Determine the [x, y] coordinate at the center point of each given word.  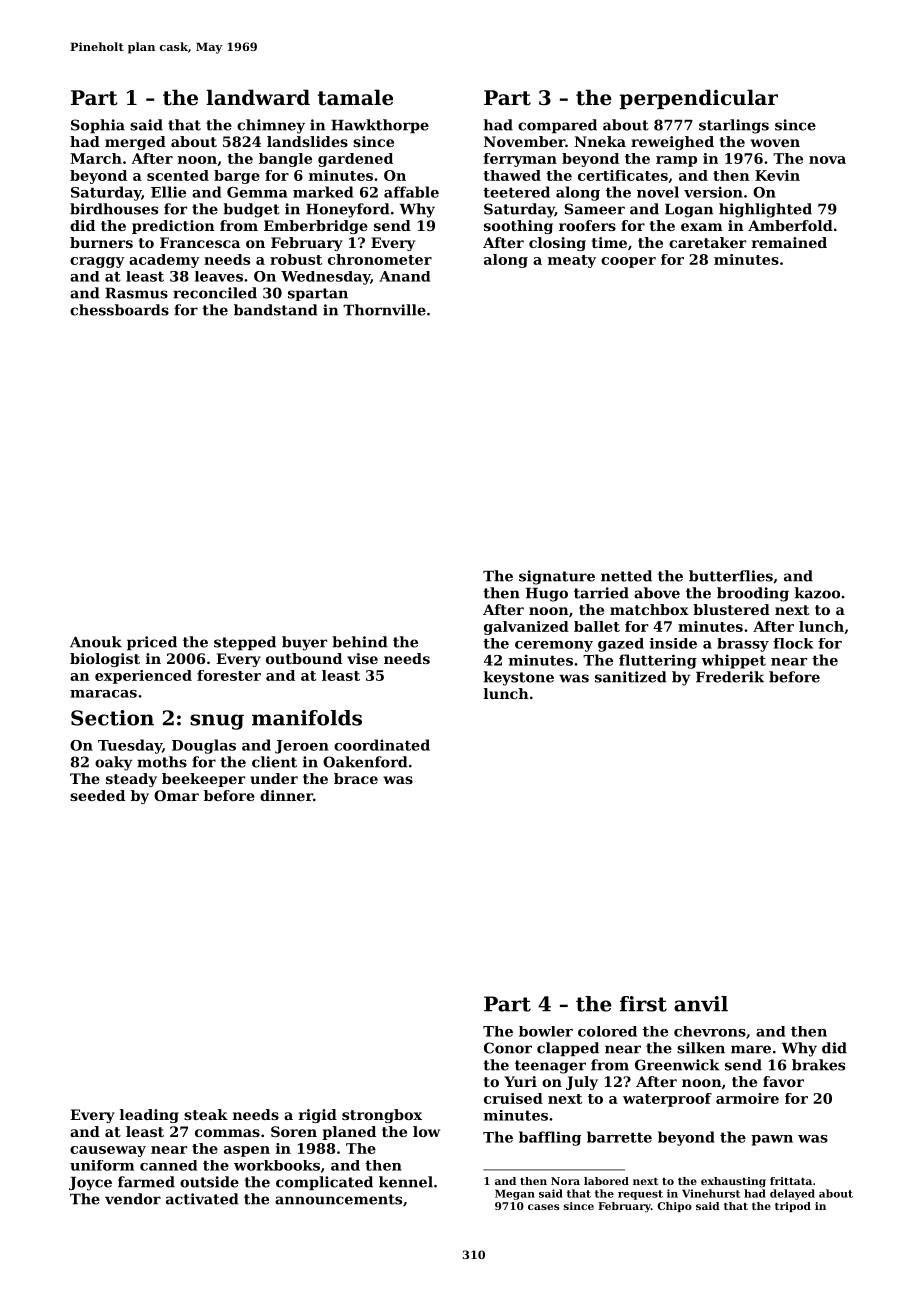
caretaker [707, 242]
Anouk [96, 642]
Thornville [384, 310]
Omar [176, 795]
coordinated [382, 745]
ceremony [554, 646]
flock [793, 643]
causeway [108, 1151]
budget [251, 210]
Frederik [730, 677]
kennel [406, 1182]
